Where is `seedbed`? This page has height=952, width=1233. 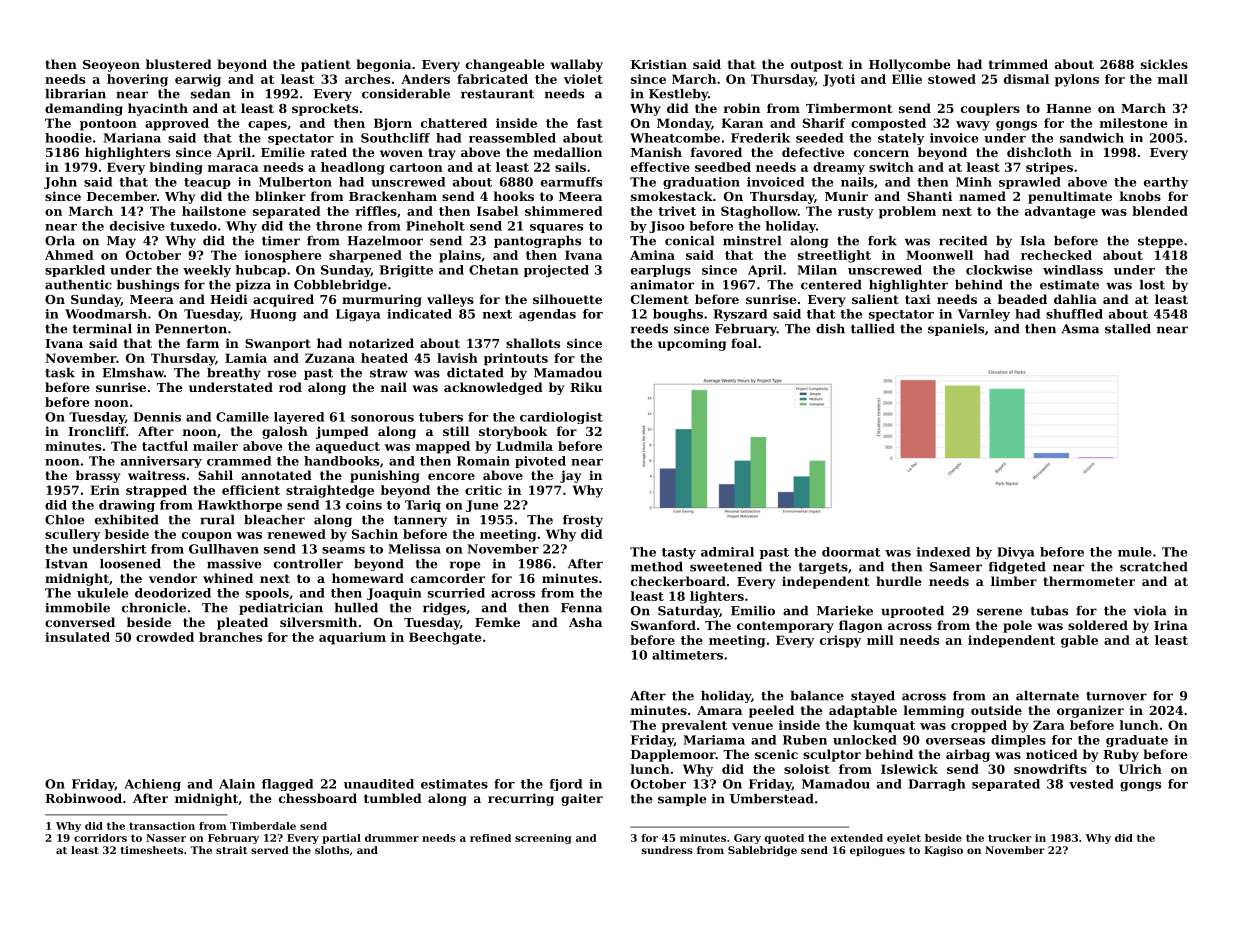 seedbed is located at coordinates (723, 167).
